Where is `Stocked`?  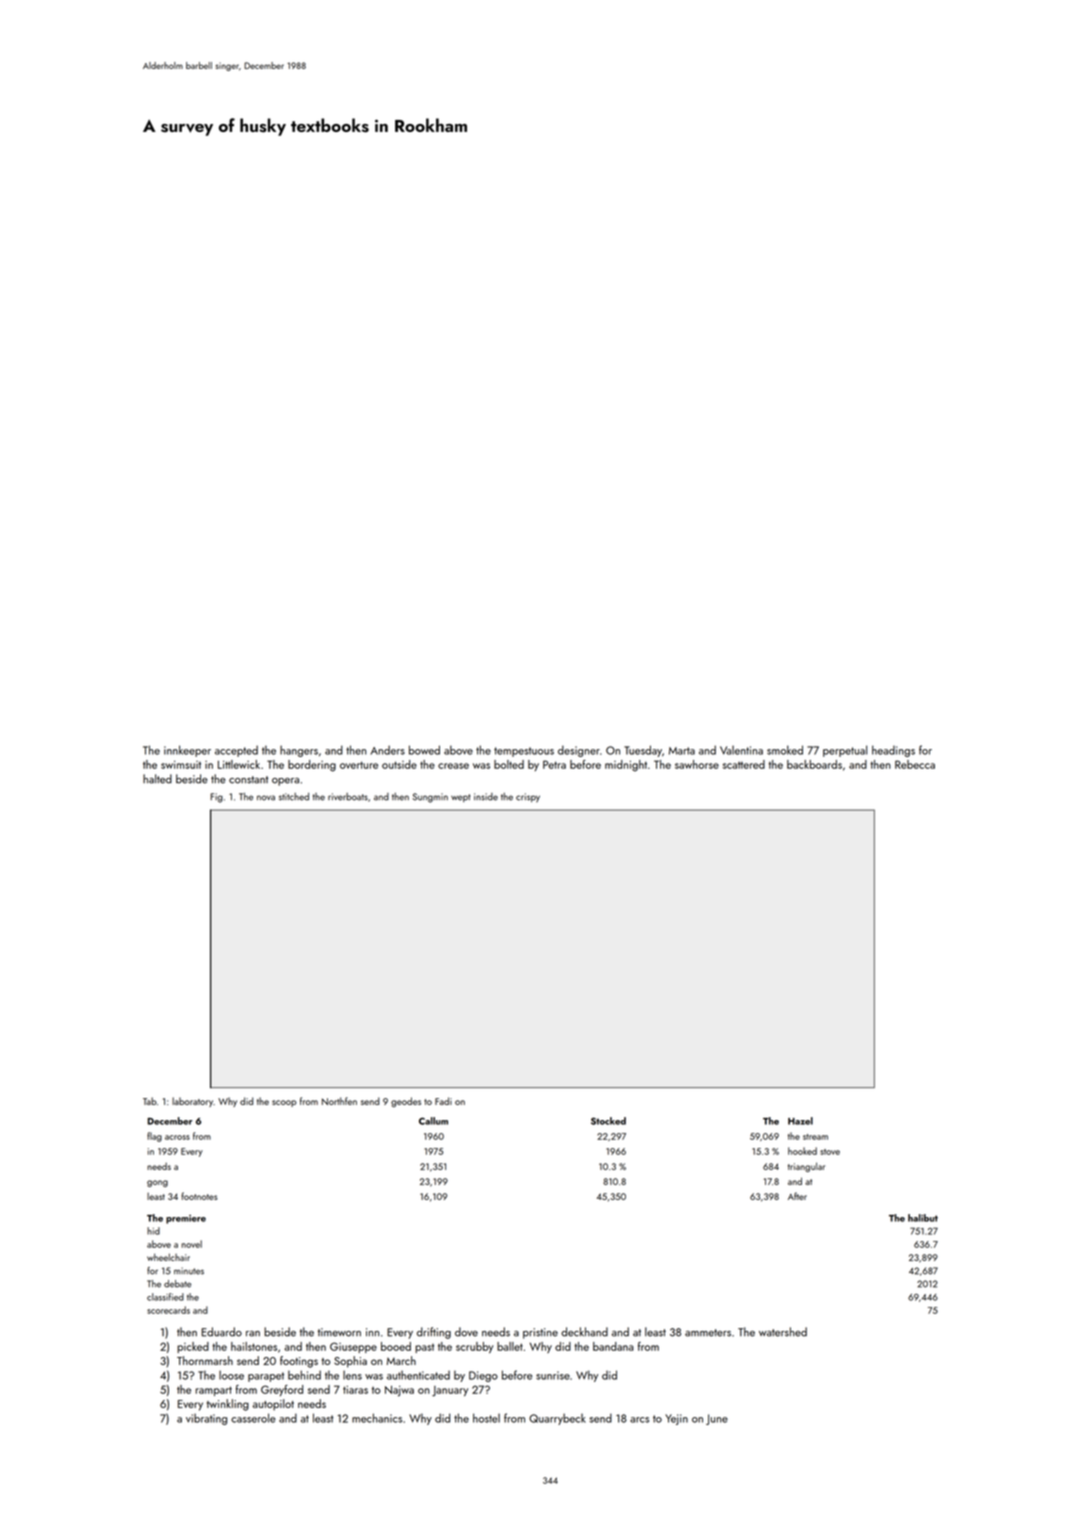 Stocked is located at coordinates (608, 1121).
